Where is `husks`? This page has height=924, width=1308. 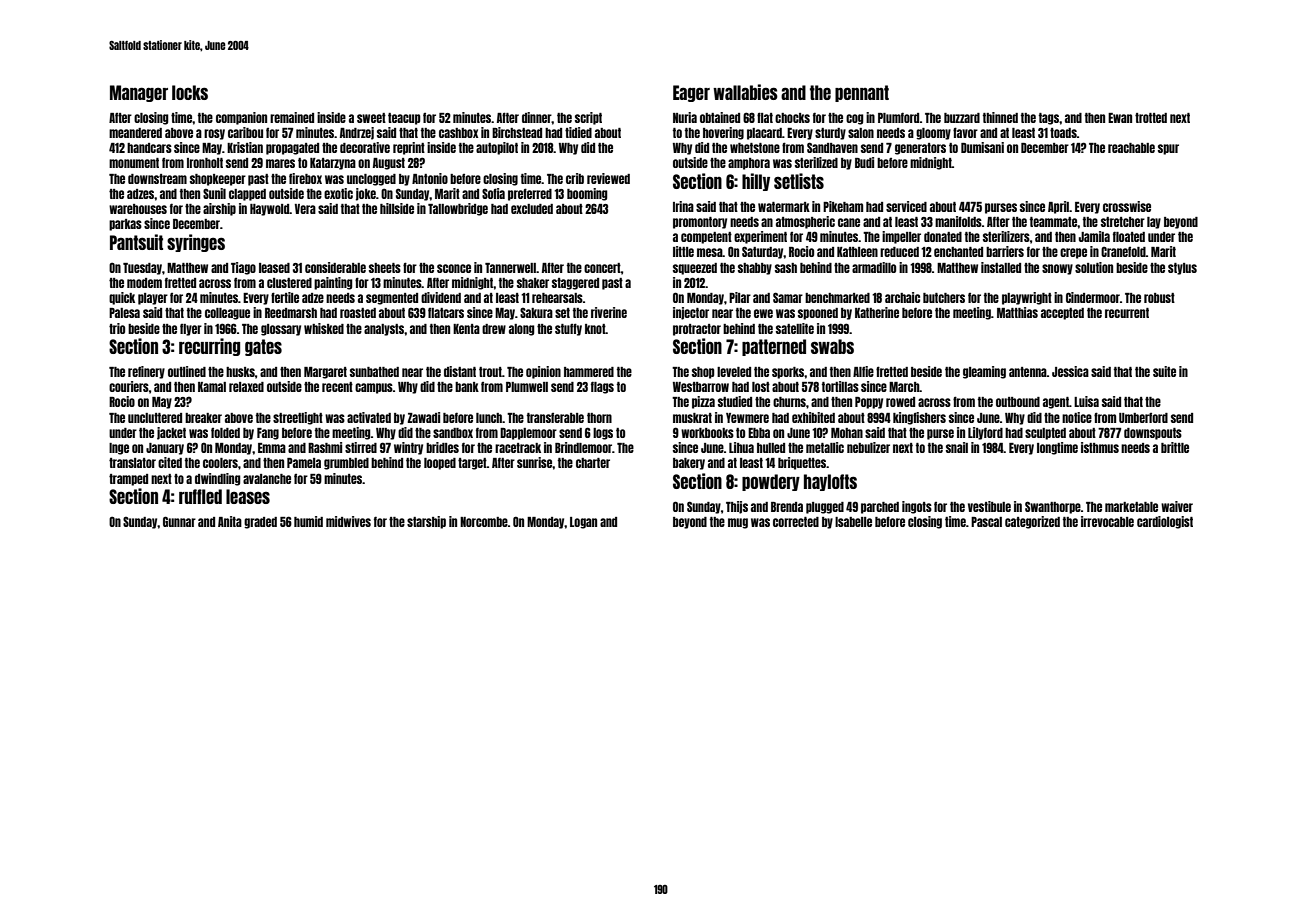 husks is located at coordinates (240, 372).
